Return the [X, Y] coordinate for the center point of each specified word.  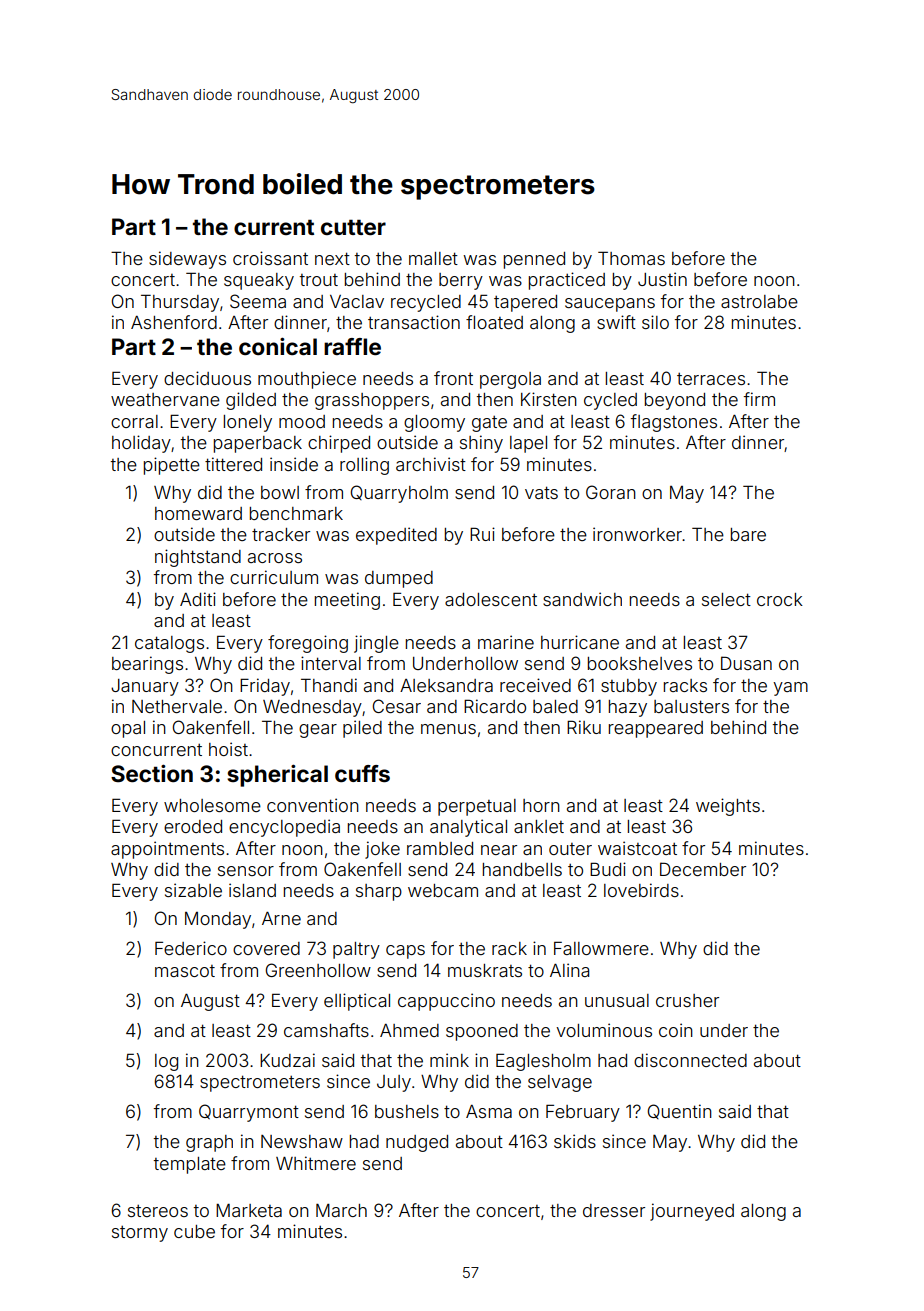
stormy [140, 1234]
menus [448, 729]
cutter [353, 227]
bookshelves [640, 663]
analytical [468, 828]
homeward [198, 513]
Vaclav [357, 301]
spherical [277, 775]
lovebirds [641, 890]
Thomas [631, 258]
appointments [167, 850]
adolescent [491, 599]
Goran [611, 492]
